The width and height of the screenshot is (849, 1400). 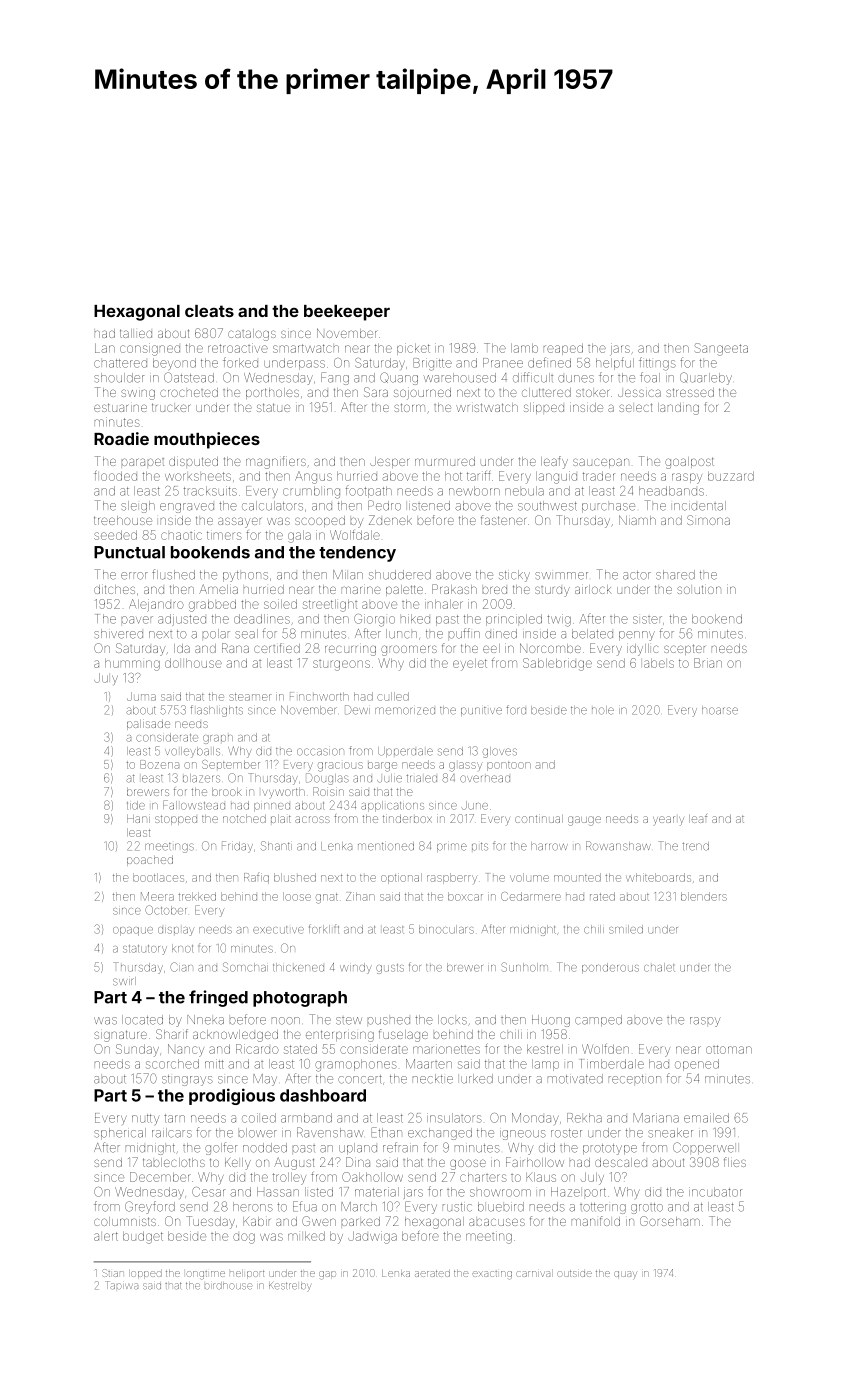 I want to click on opaque, so click(x=133, y=931).
